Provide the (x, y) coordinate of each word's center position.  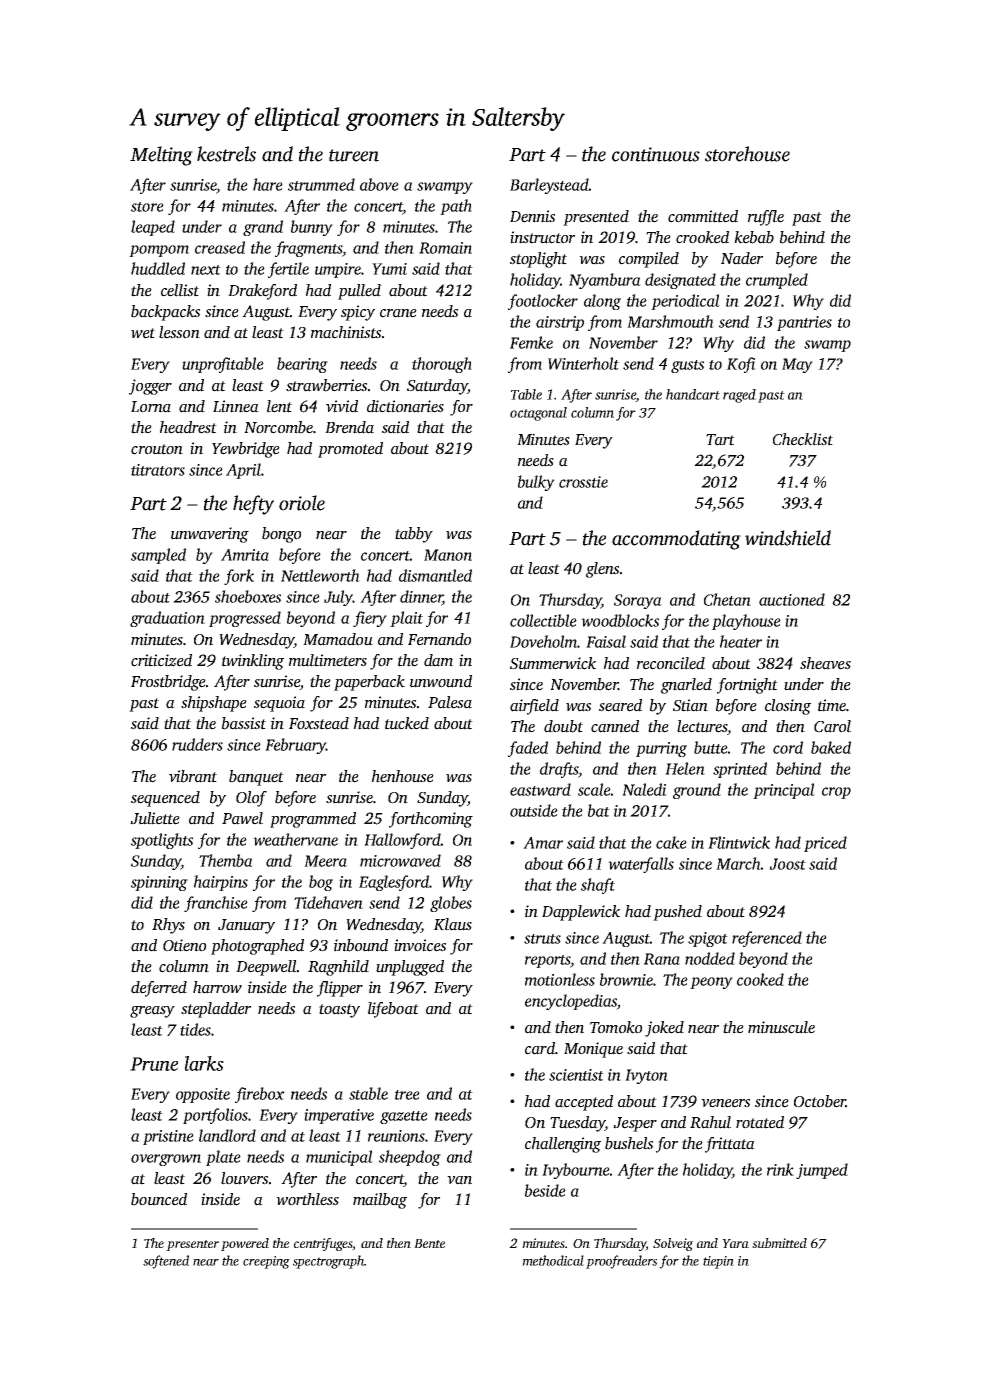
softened (166, 1262)
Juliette (155, 818)
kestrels (226, 154)
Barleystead (549, 186)
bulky (536, 483)
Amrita (245, 555)
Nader (742, 258)
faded (528, 749)
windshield (788, 538)
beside (545, 1190)
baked (831, 747)
